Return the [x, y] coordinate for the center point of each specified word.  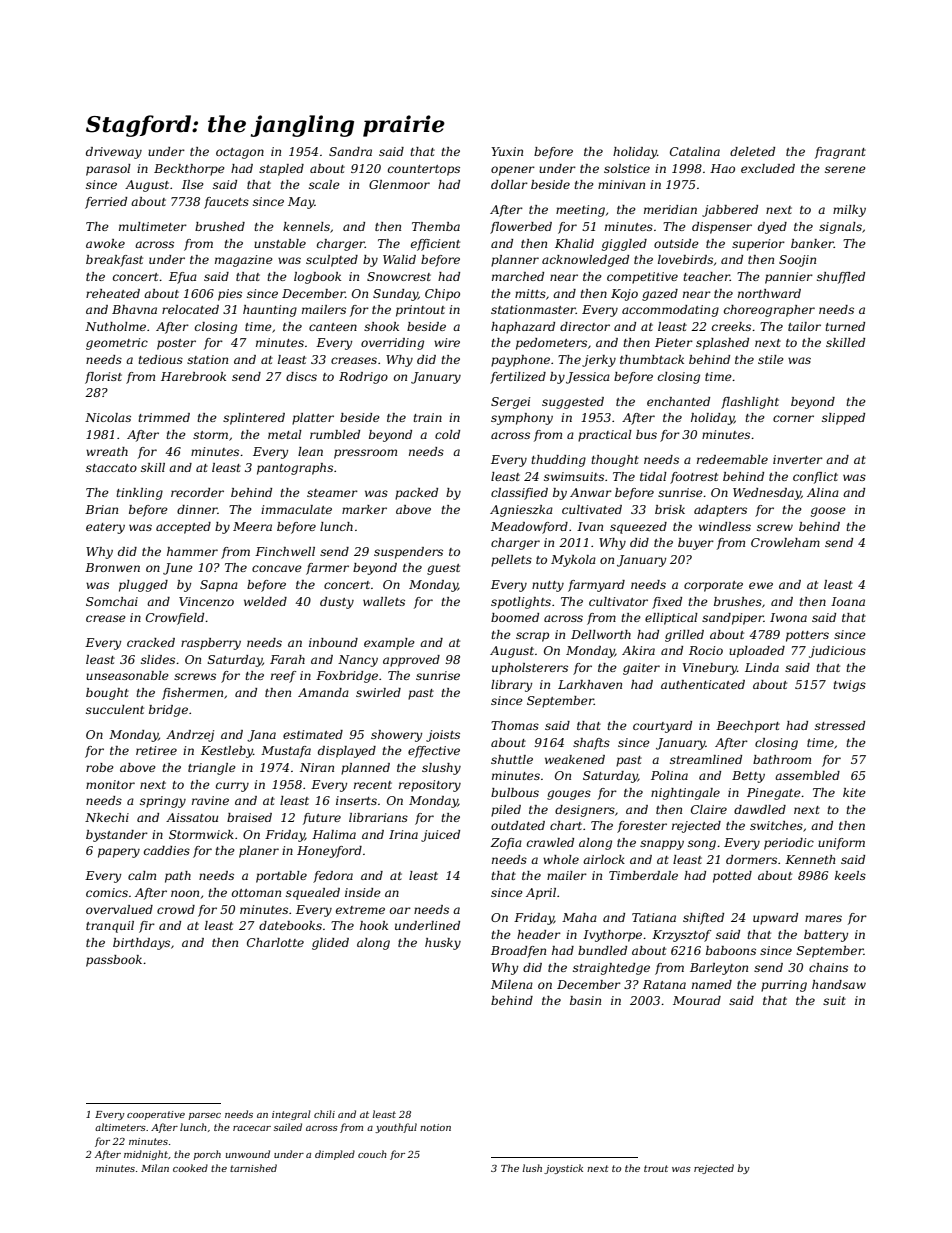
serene [845, 169]
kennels [306, 226]
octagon [240, 153]
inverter [798, 459]
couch [372, 1154]
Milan [155, 1168]
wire [447, 342]
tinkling [139, 494]
